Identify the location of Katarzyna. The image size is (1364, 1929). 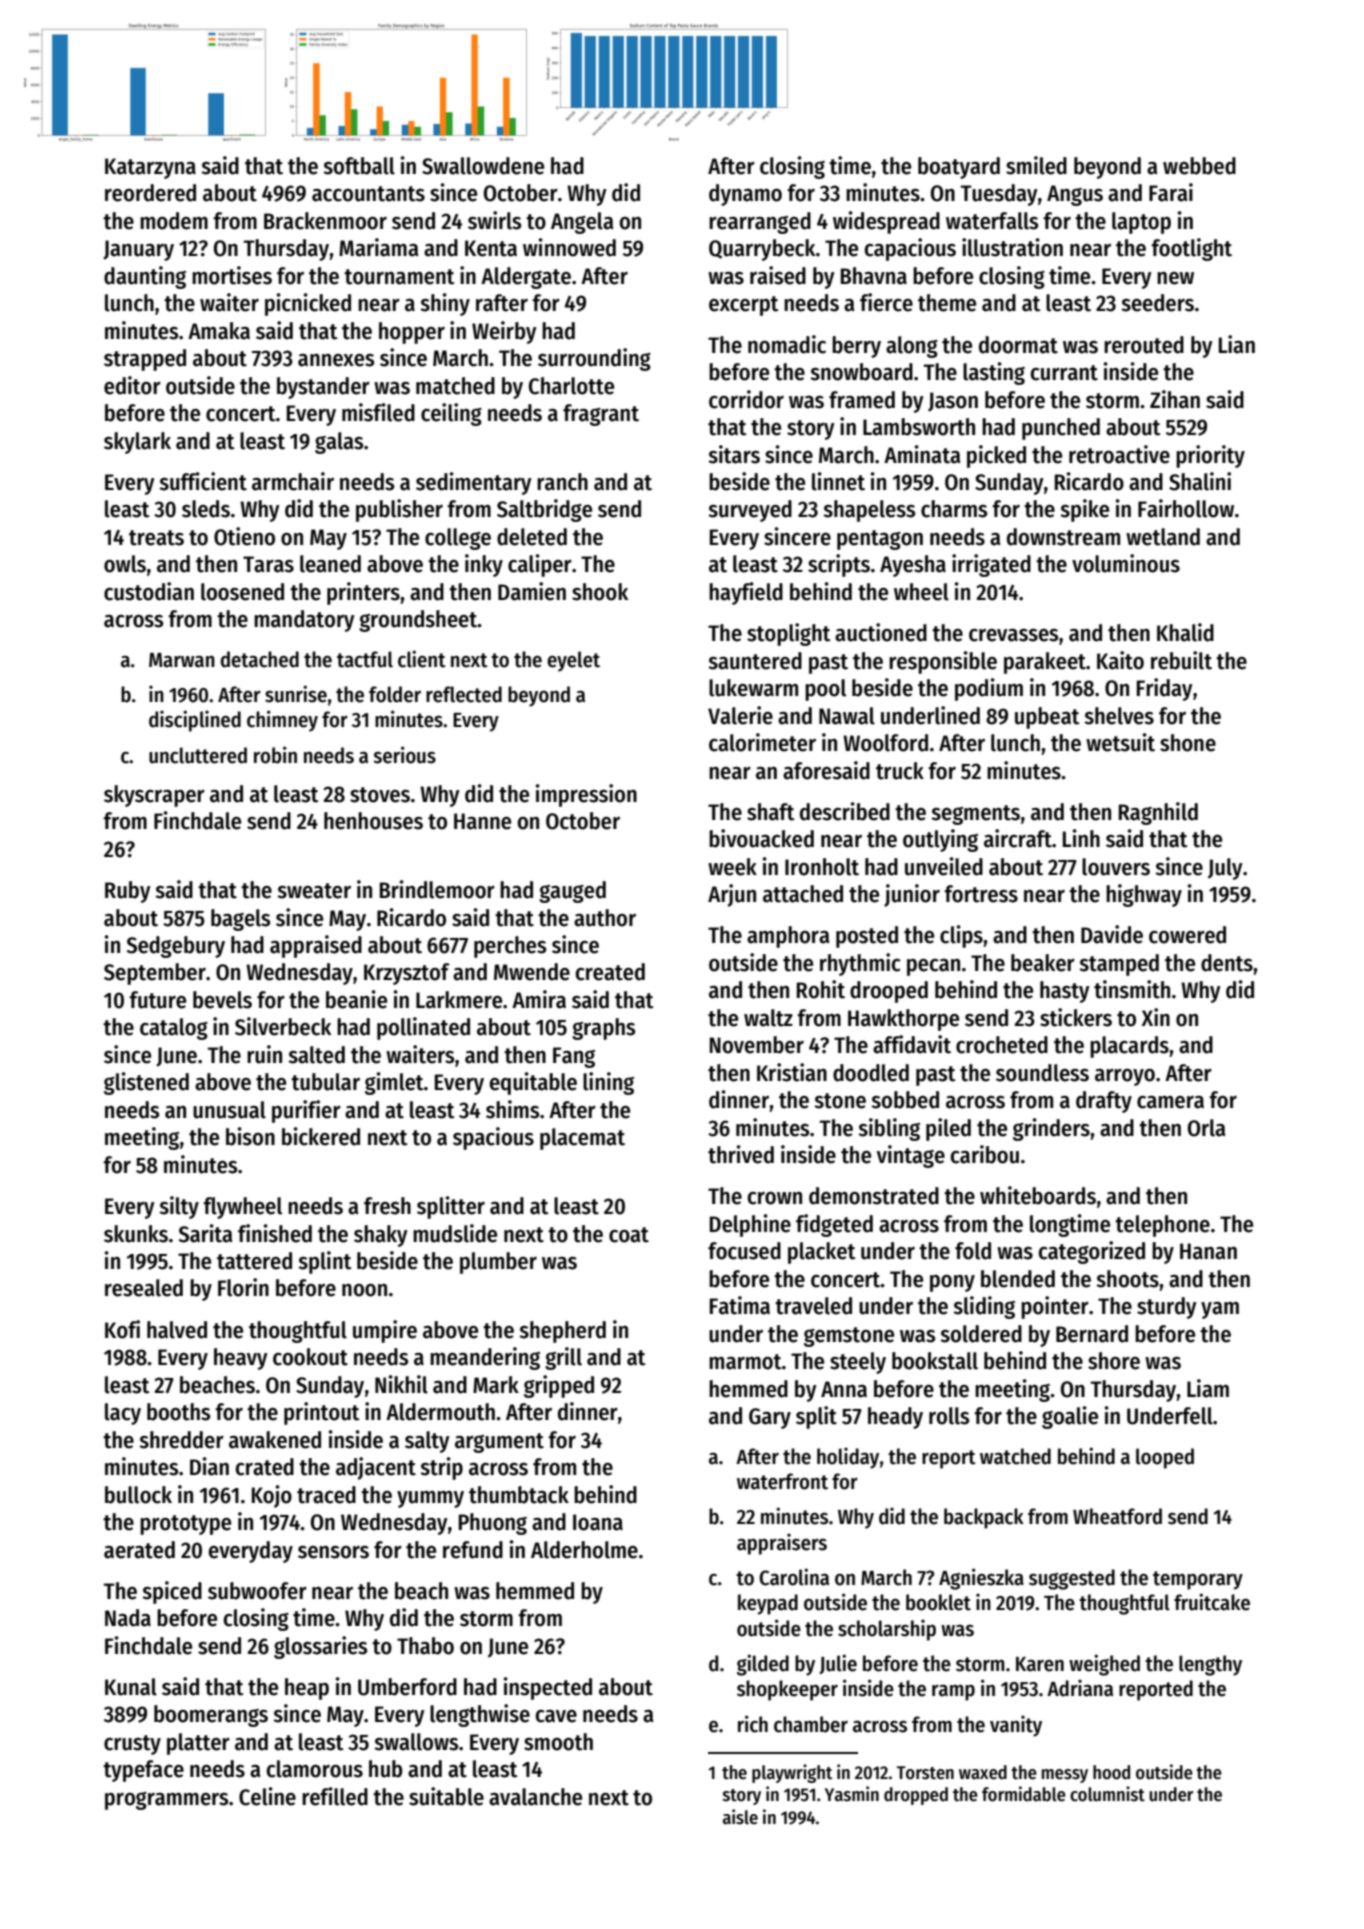
(150, 168).
